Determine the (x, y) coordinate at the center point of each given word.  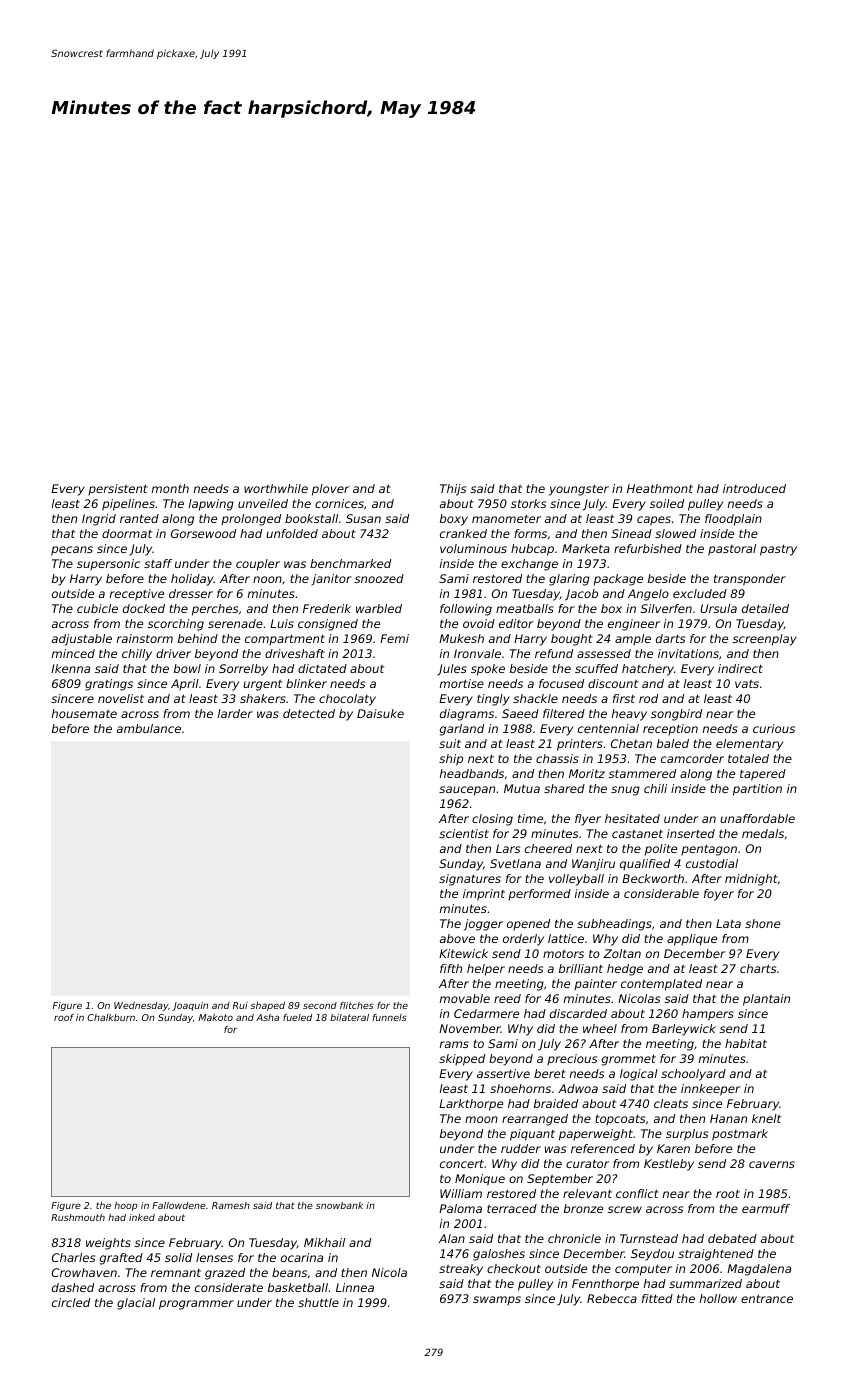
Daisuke (380, 713)
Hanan (728, 1118)
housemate (84, 713)
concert (462, 1164)
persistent (118, 490)
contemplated (661, 985)
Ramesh (231, 1205)
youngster (579, 490)
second (320, 1005)
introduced (754, 488)
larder (235, 713)
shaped (267, 1006)
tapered (763, 775)
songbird (676, 715)
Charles (73, 1257)
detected (309, 713)
